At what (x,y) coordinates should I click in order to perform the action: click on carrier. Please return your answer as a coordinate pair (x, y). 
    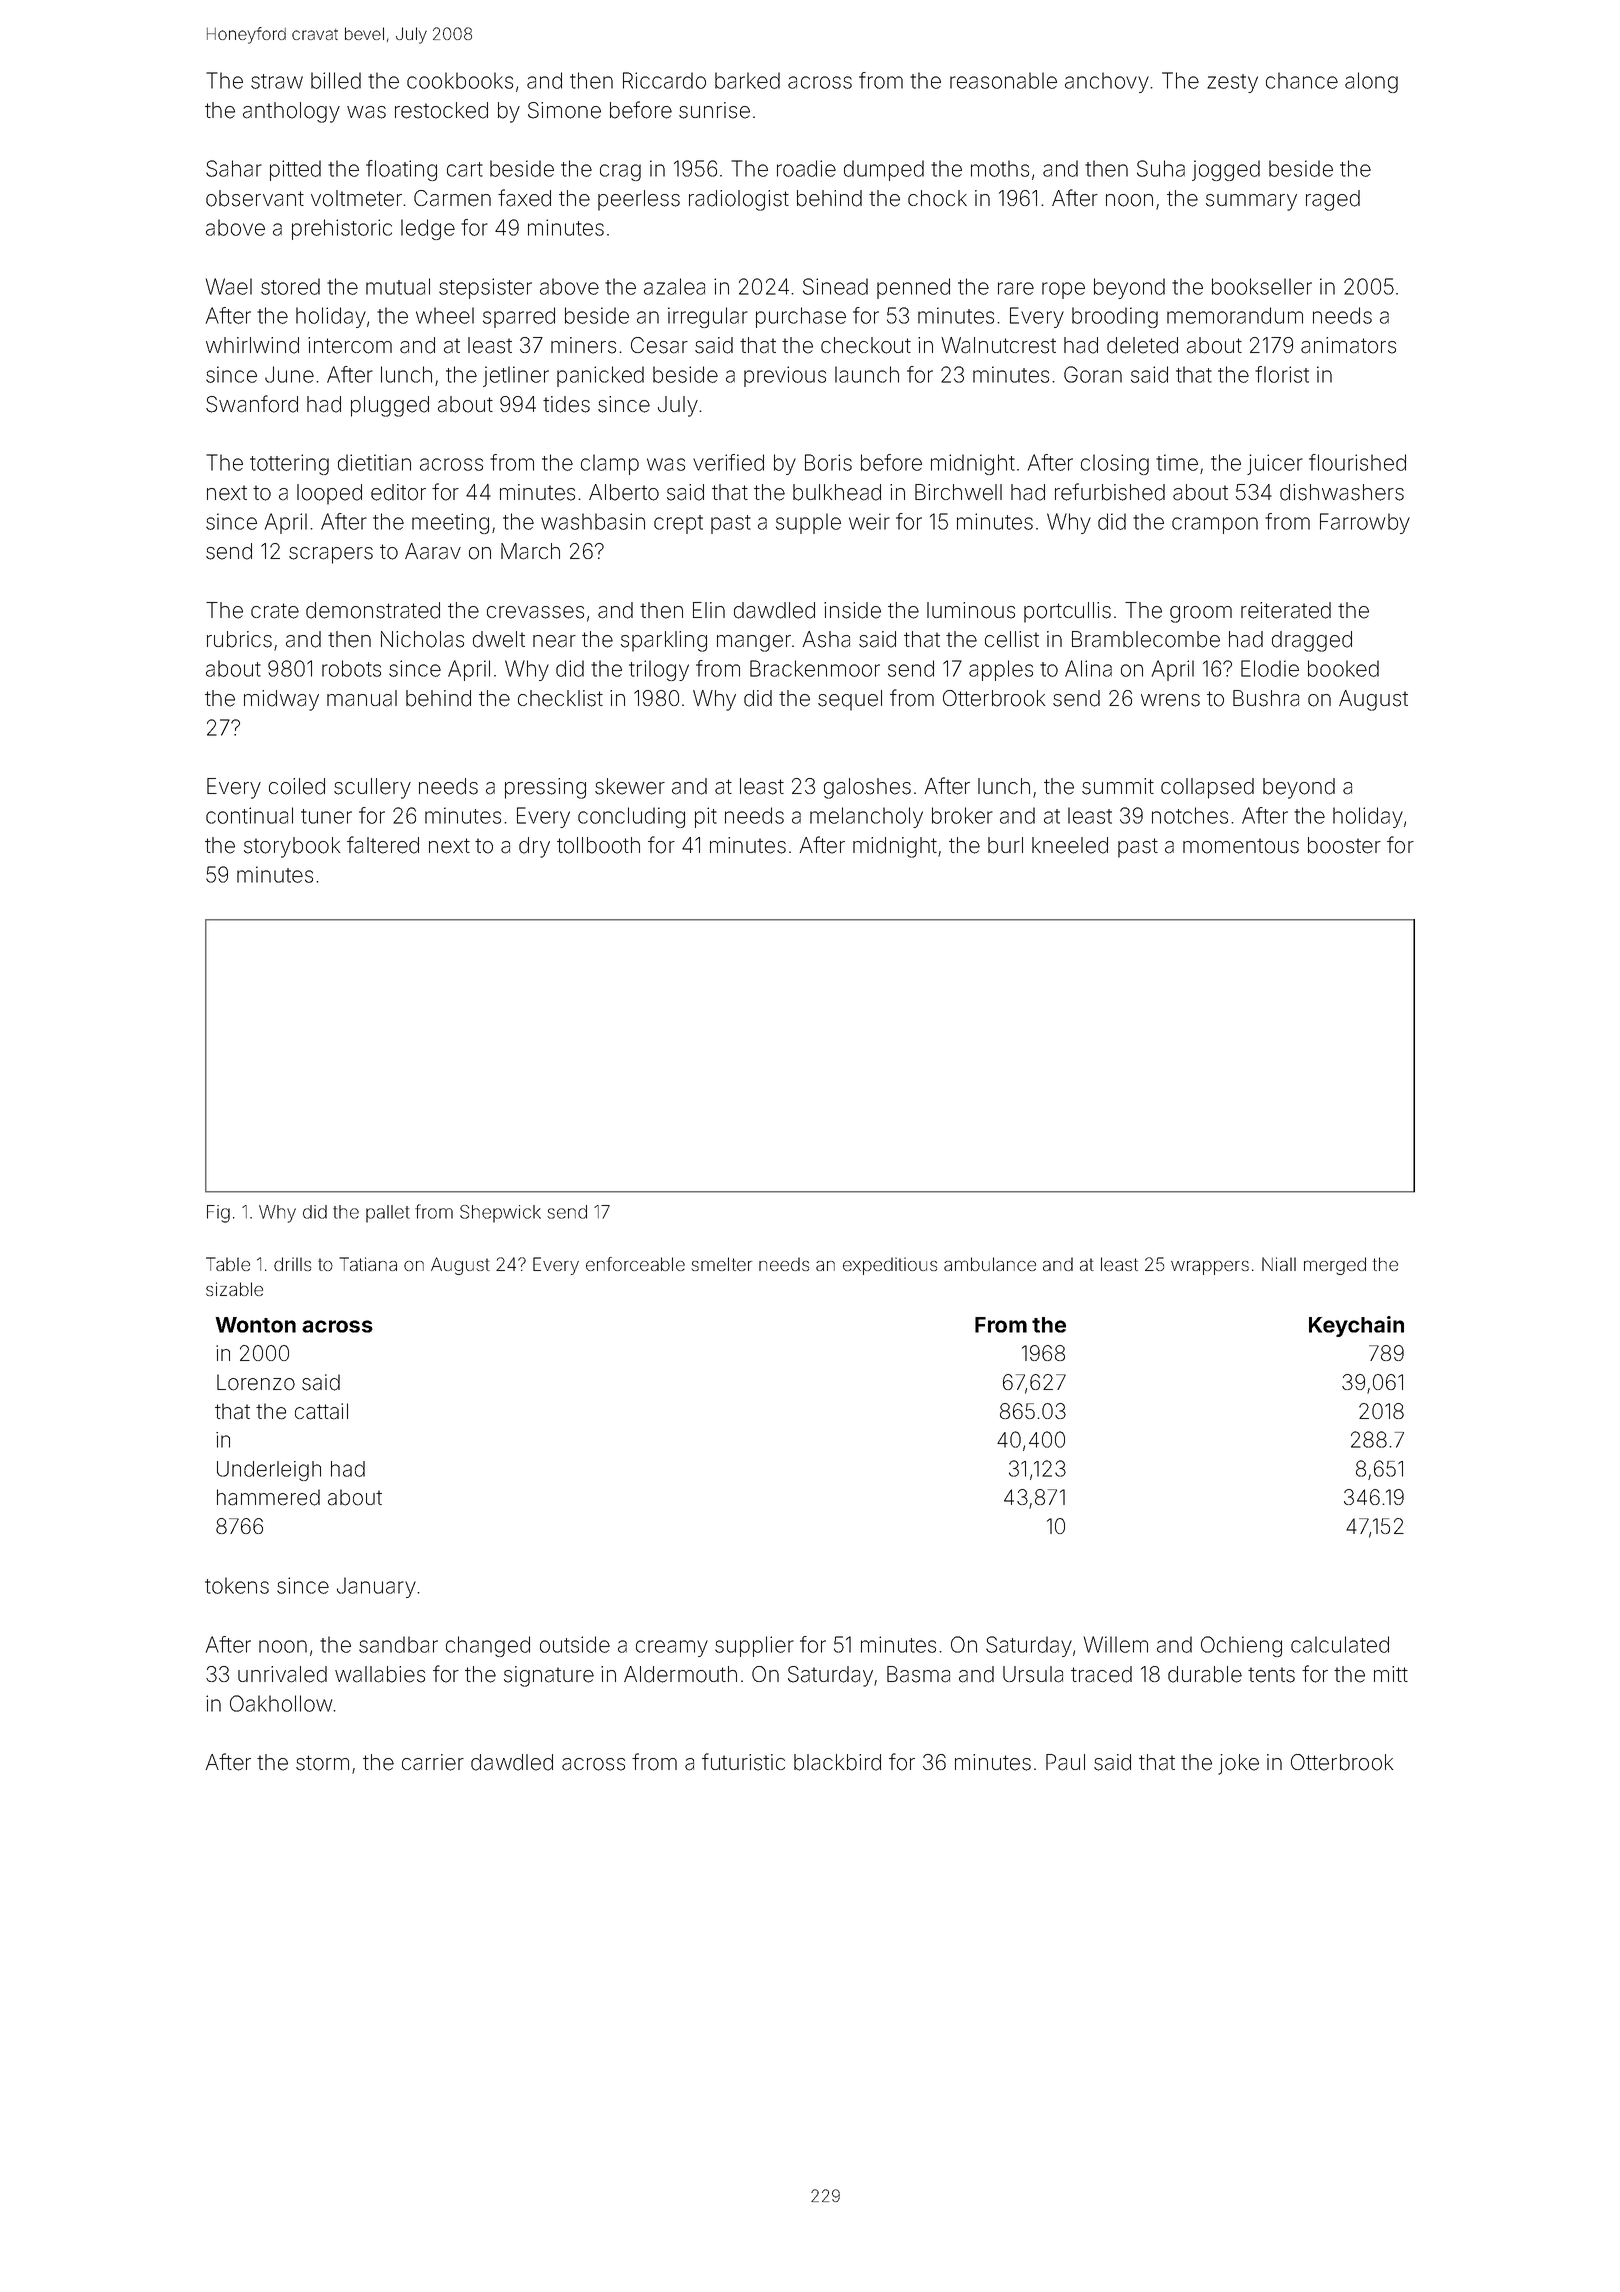
    Looking at the image, I should click on (433, 1762).
